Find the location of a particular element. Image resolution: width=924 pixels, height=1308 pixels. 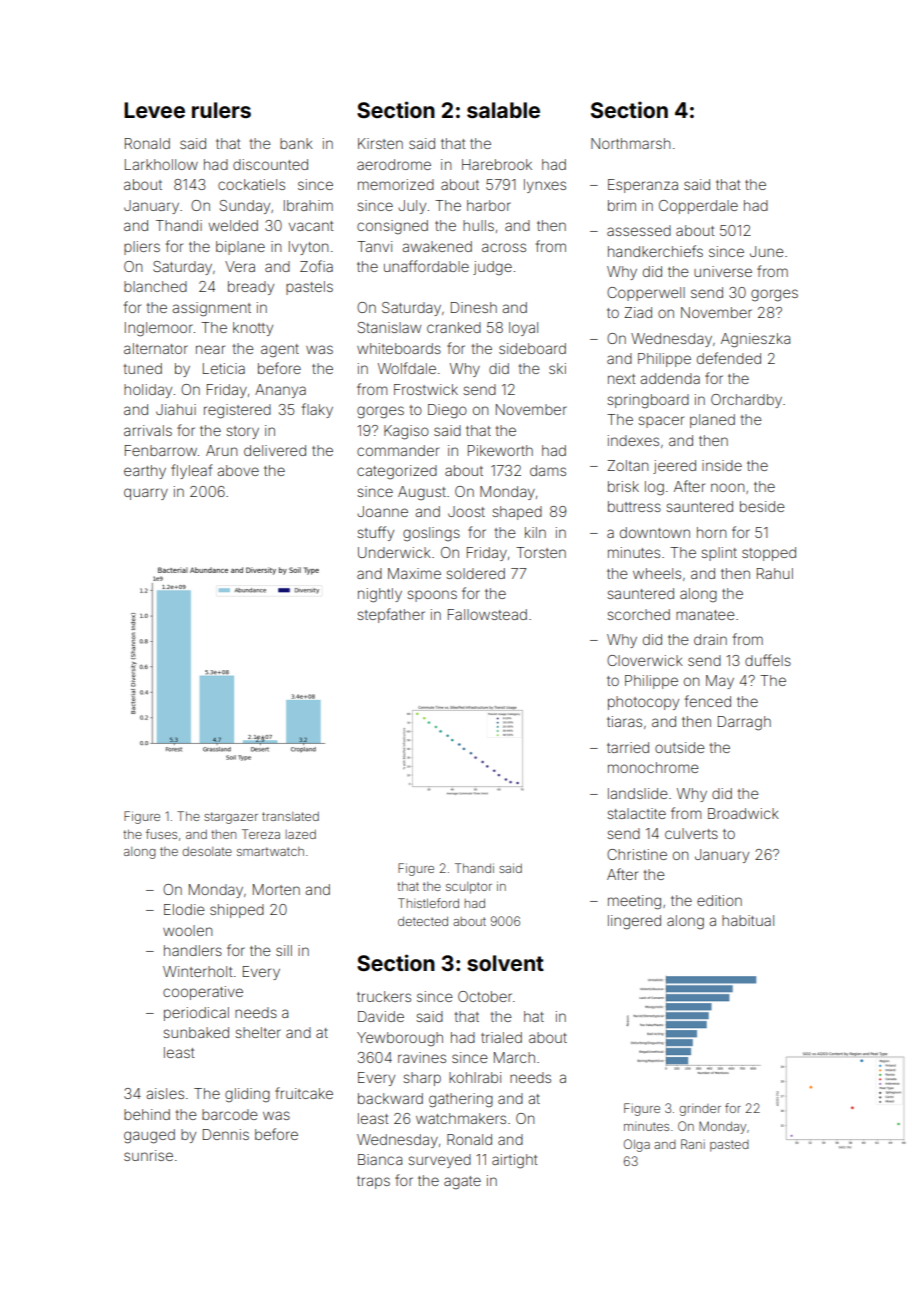

soldered is located at coordinates (475, 573).
